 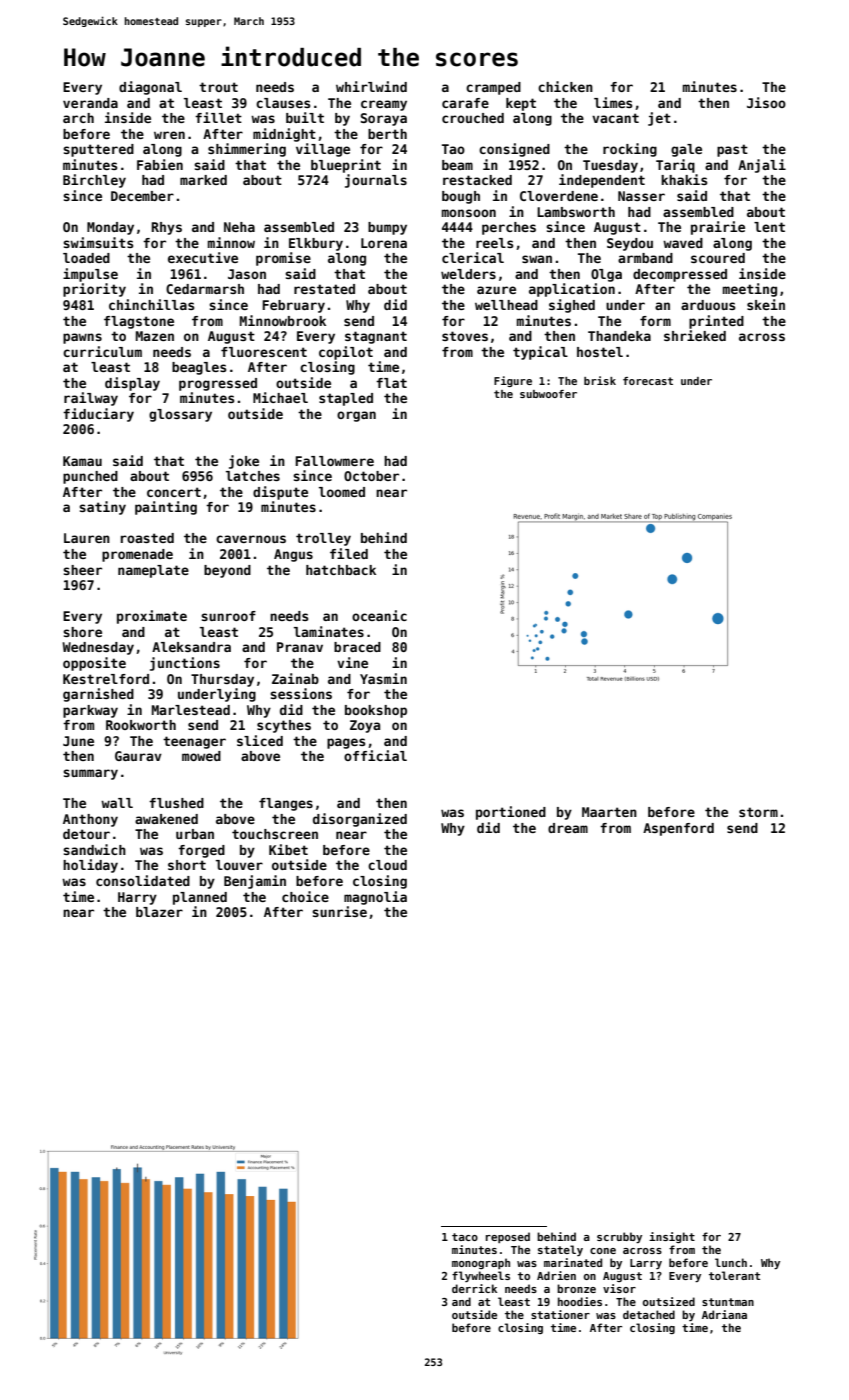 What do you see at coordinates (474, 1288) in the screenshot?
I see `derrick` at bounding box center [474, 1288].
